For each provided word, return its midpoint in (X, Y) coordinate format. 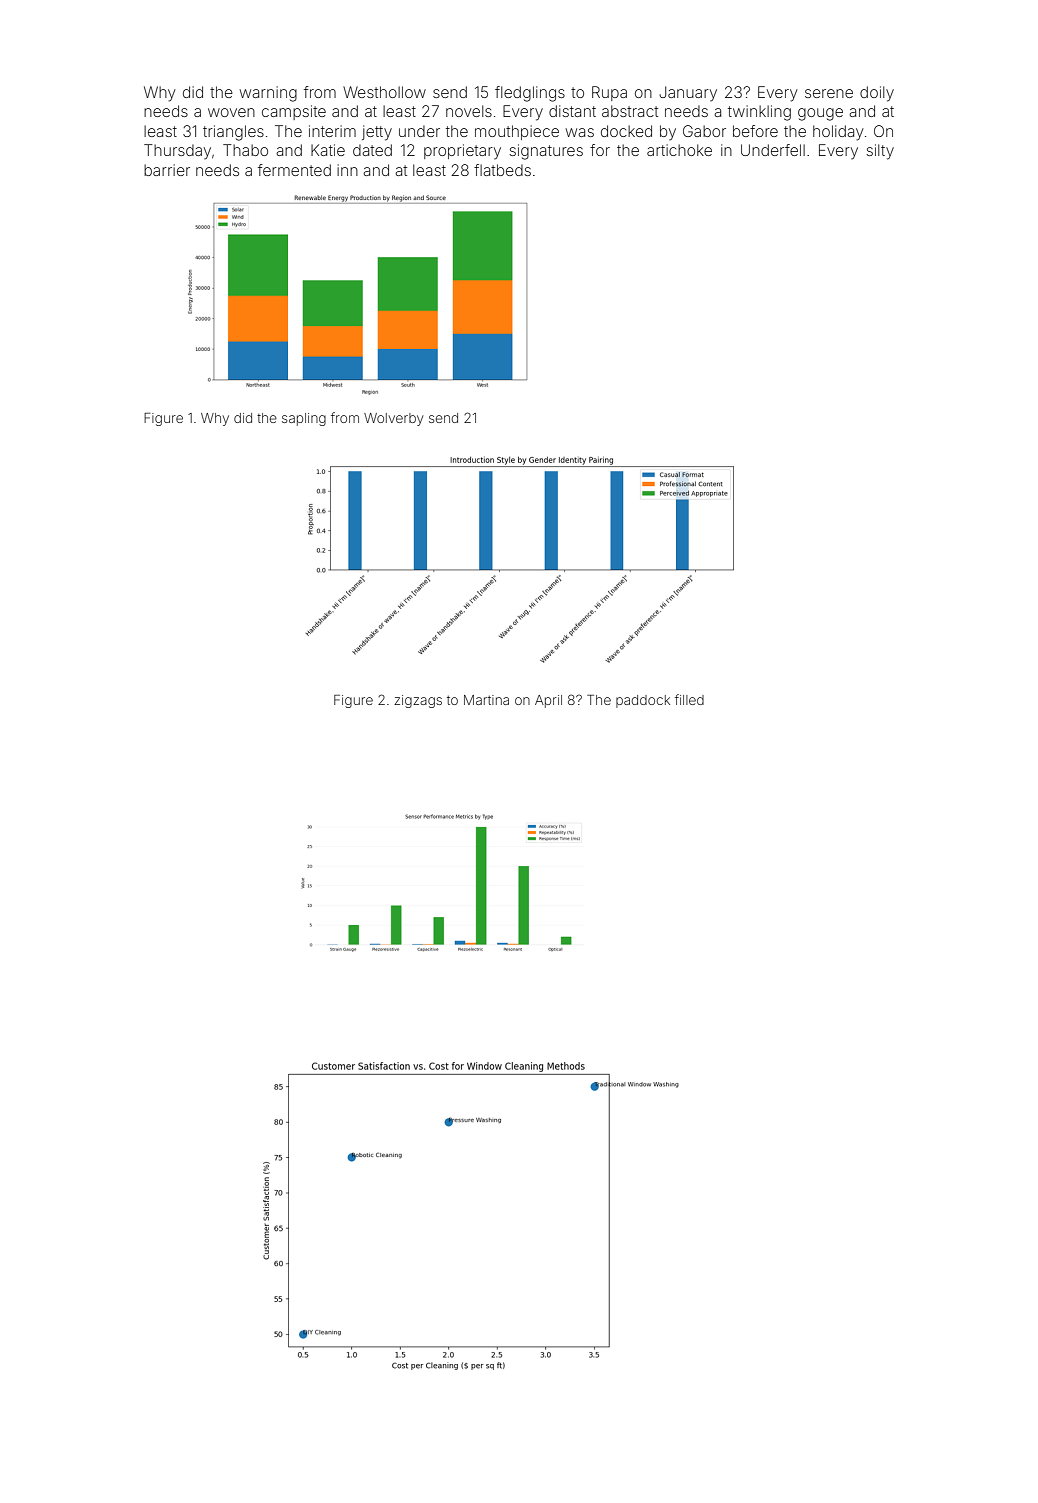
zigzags (418, 701)
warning (268, 94)
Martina (486, 700)
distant (572, 111)
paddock (643, 701)
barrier (167, 170)
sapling (304, 419)
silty (880, 152)
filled (689, 699)
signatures (546, 152)
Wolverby (393, 419)
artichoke (679, 150)
